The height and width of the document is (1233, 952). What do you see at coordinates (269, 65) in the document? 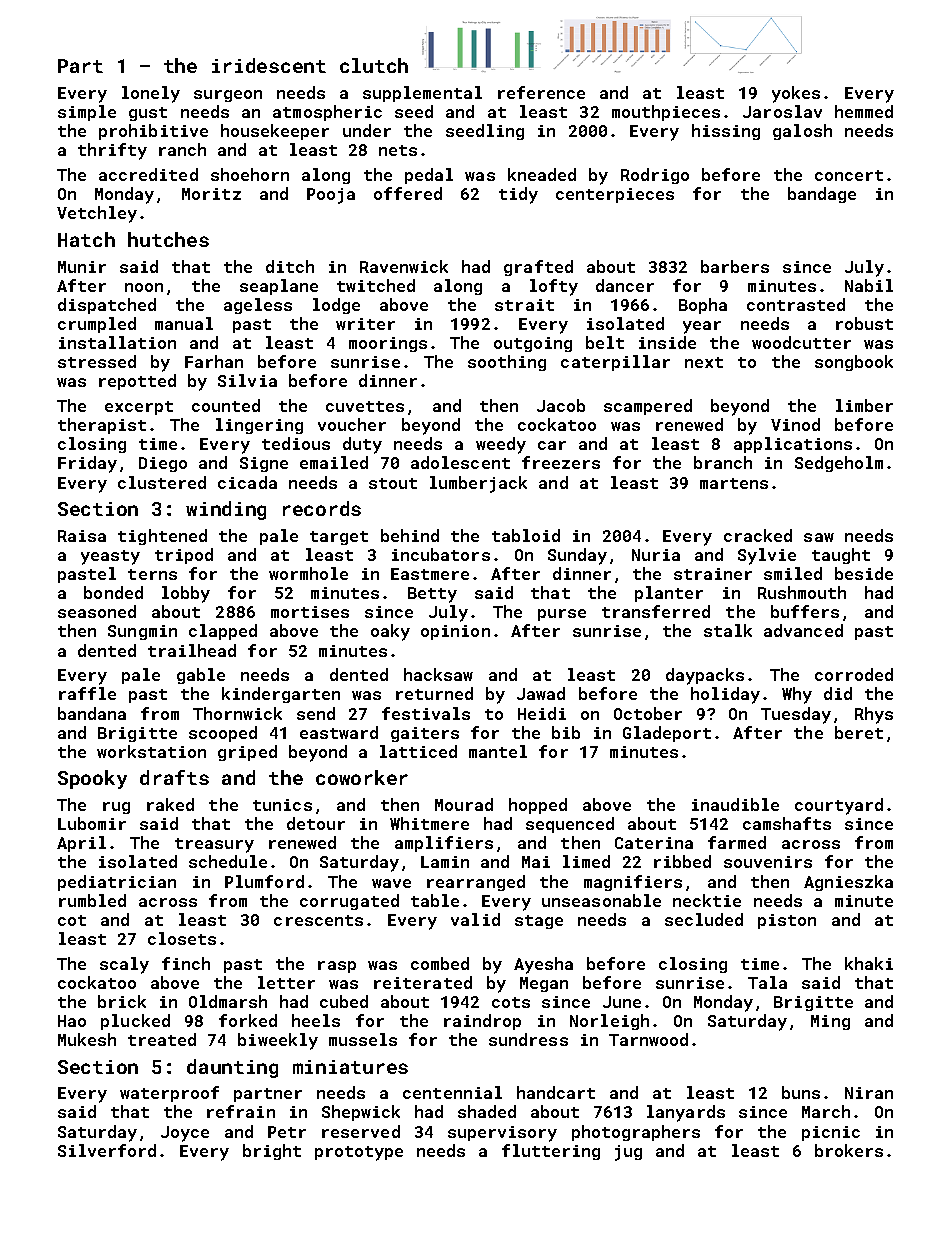
I see `iridescent` at bounding box center [269, 65].
